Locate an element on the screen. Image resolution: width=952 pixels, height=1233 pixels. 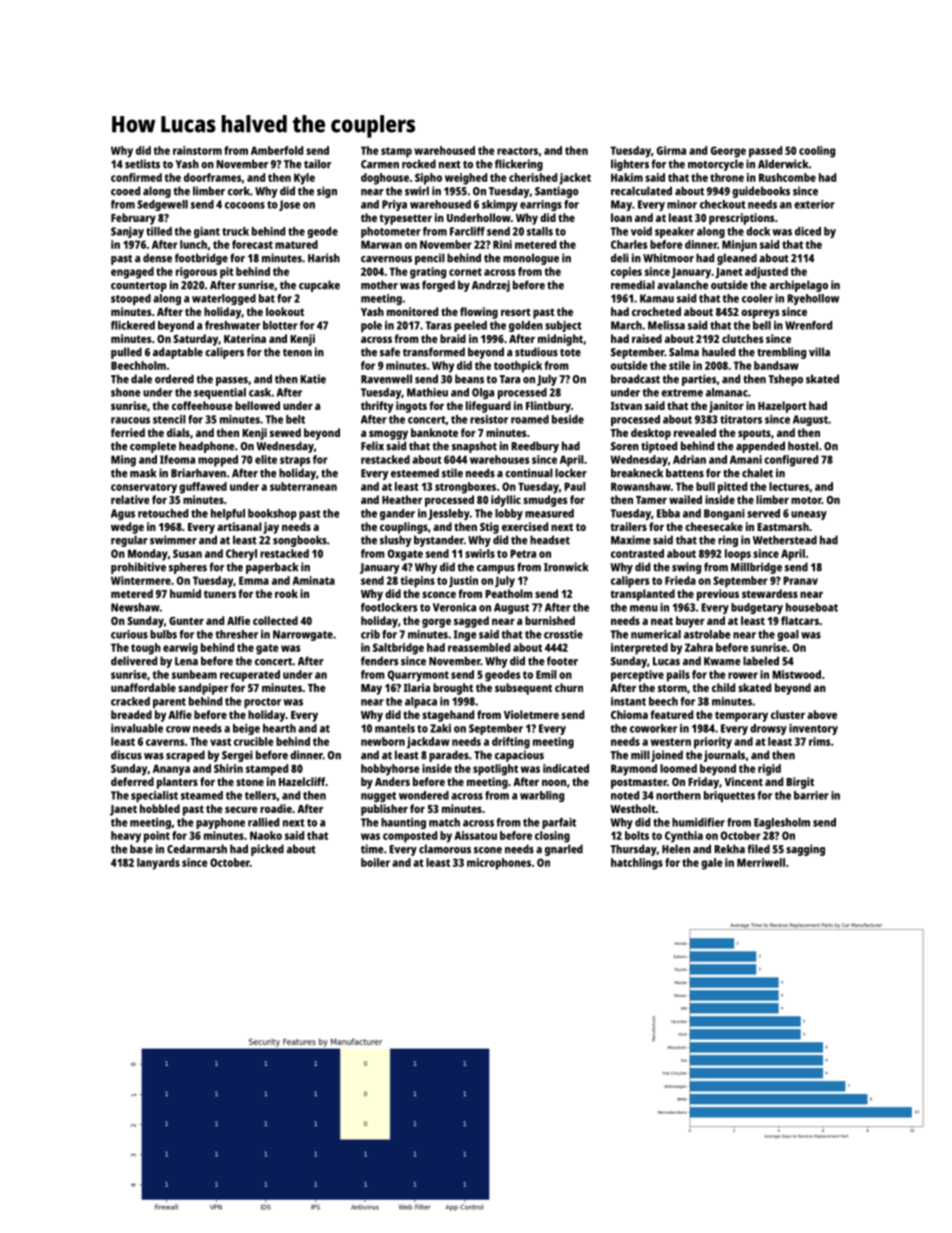
gleaned is located at coordinates (737, 259).
